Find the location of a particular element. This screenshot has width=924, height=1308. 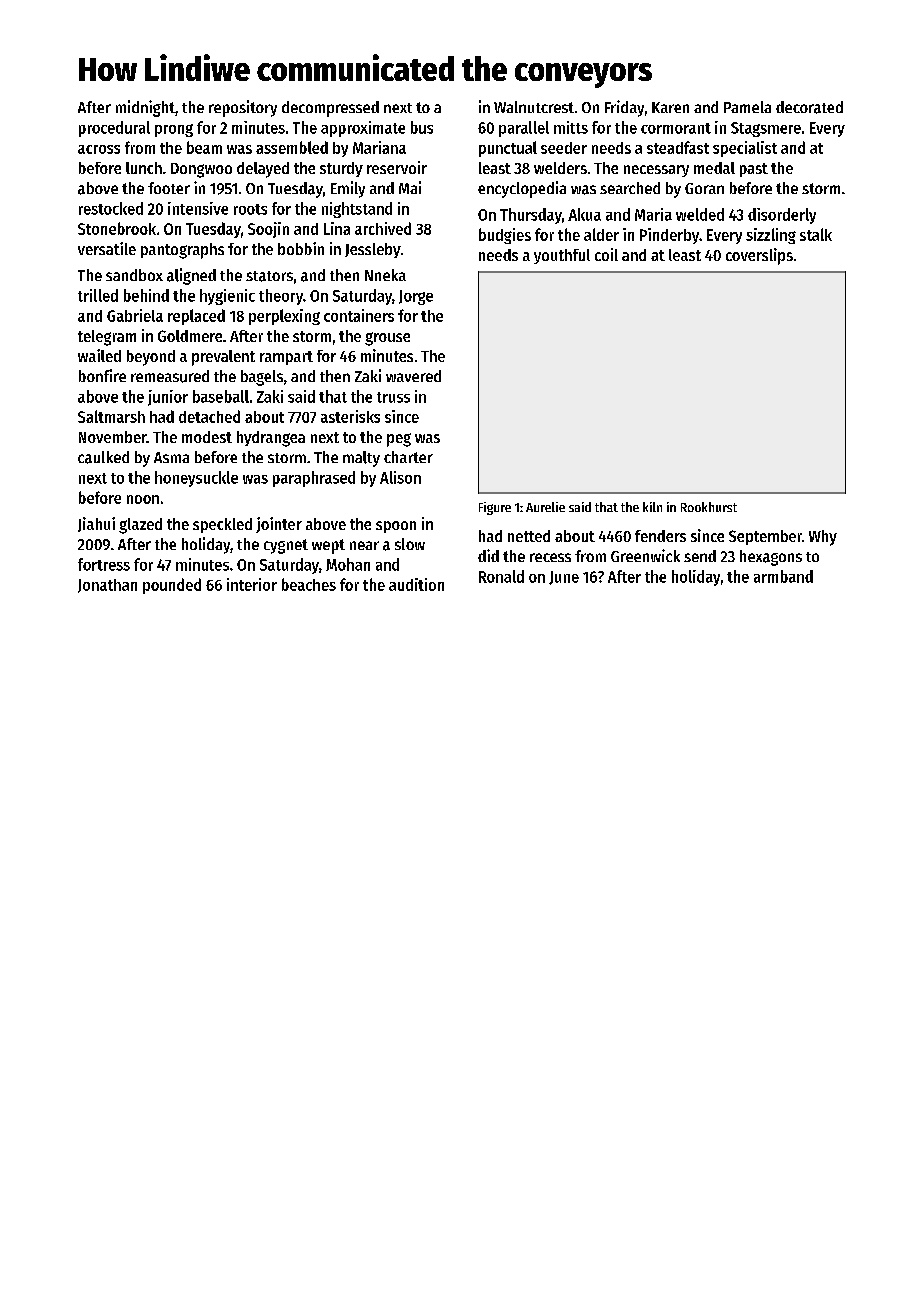

coverslips is located at coordinates (759, 256).
